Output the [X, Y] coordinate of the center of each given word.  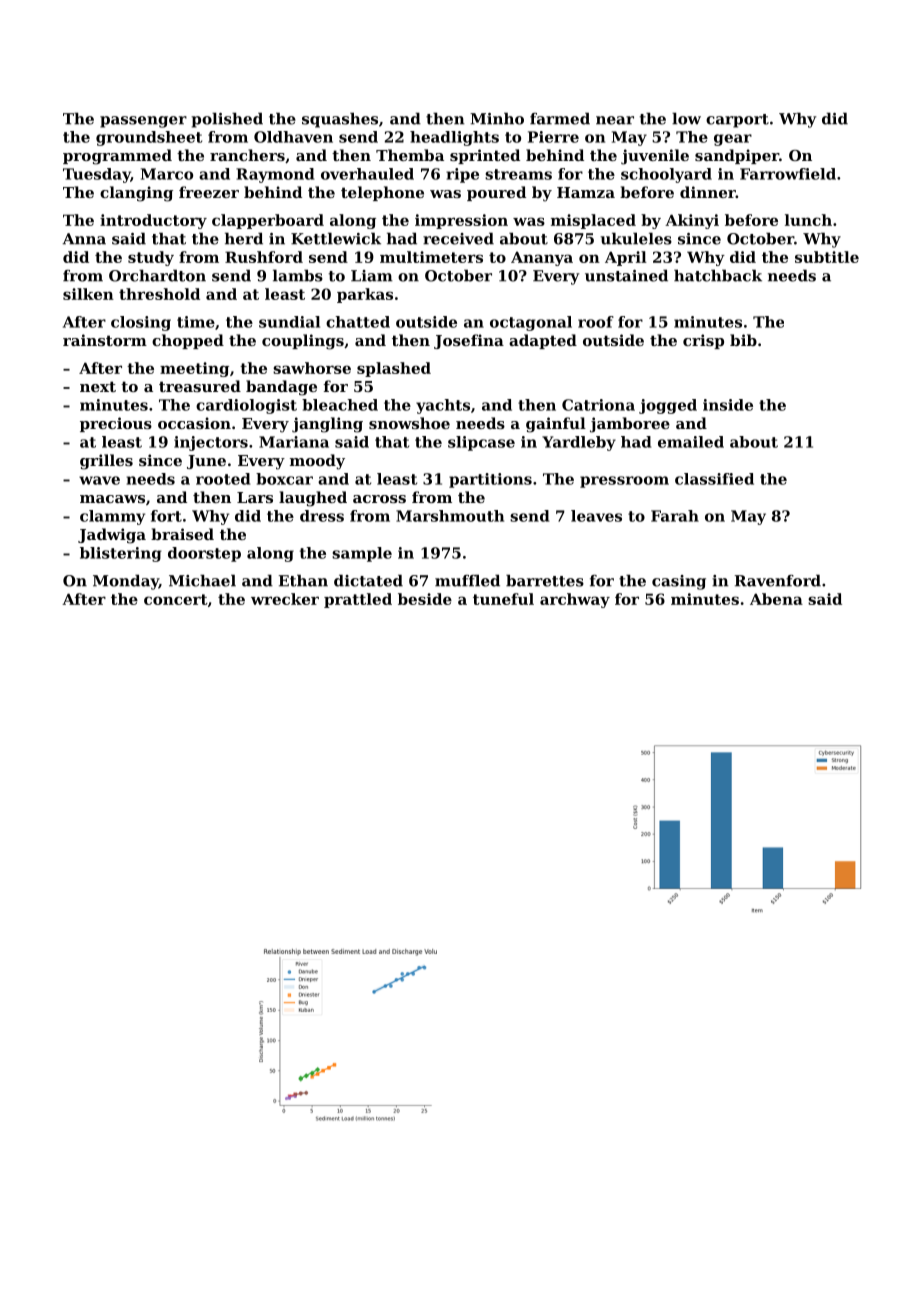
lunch [808, 220]
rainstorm [105, 340]
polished [227, 120]
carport [737, 121]
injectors [211, 443]
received [458, 238]
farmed [560, 118]
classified [714, 479]
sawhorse [312, 368]
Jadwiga [112, 536]
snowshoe [409, 423]
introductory [153, 221]
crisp [703, 341]
